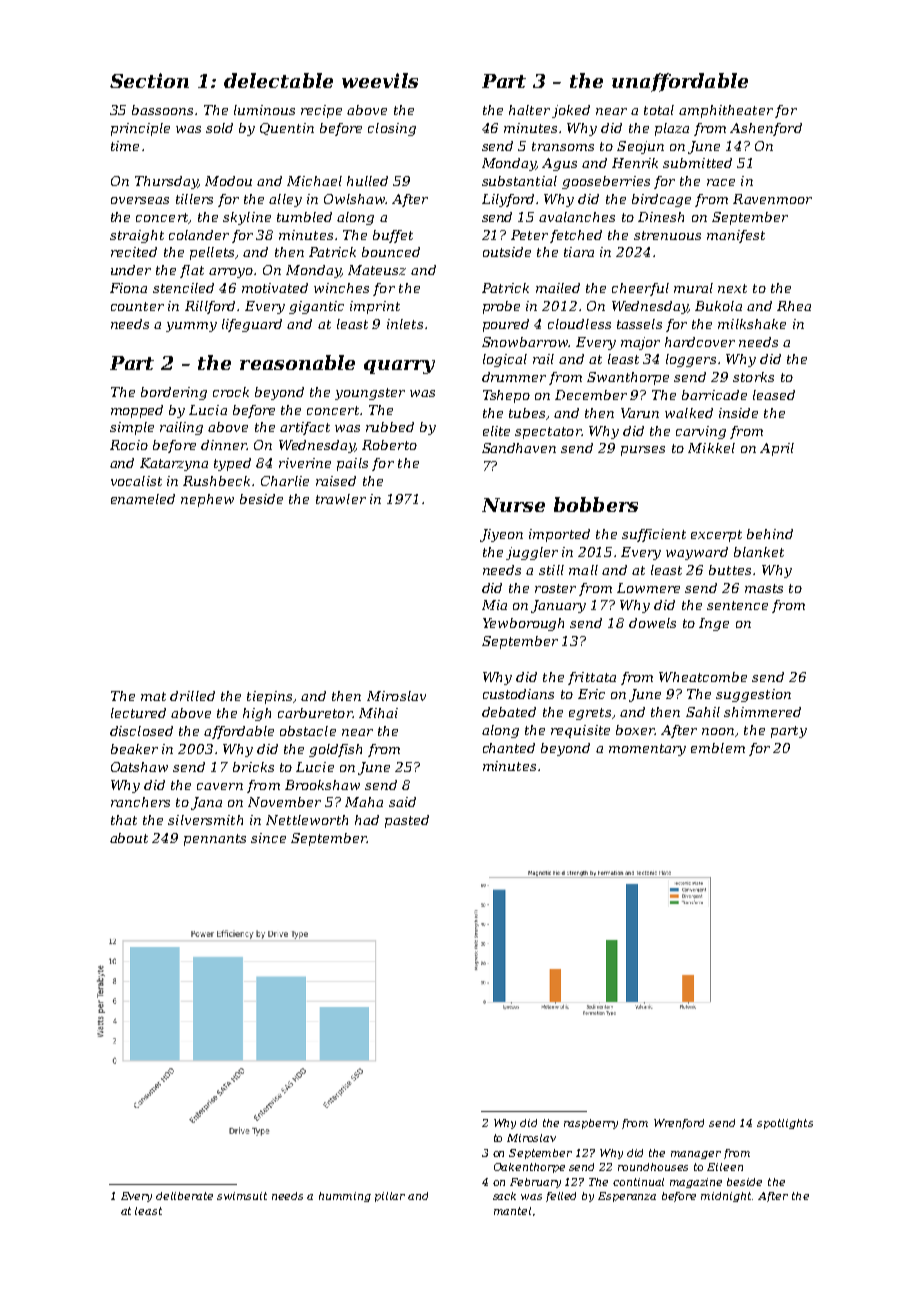  What do you see at coordinates (679, 1124) in the image?
I see `Wrenford` at bounding box center [679, 1124].
